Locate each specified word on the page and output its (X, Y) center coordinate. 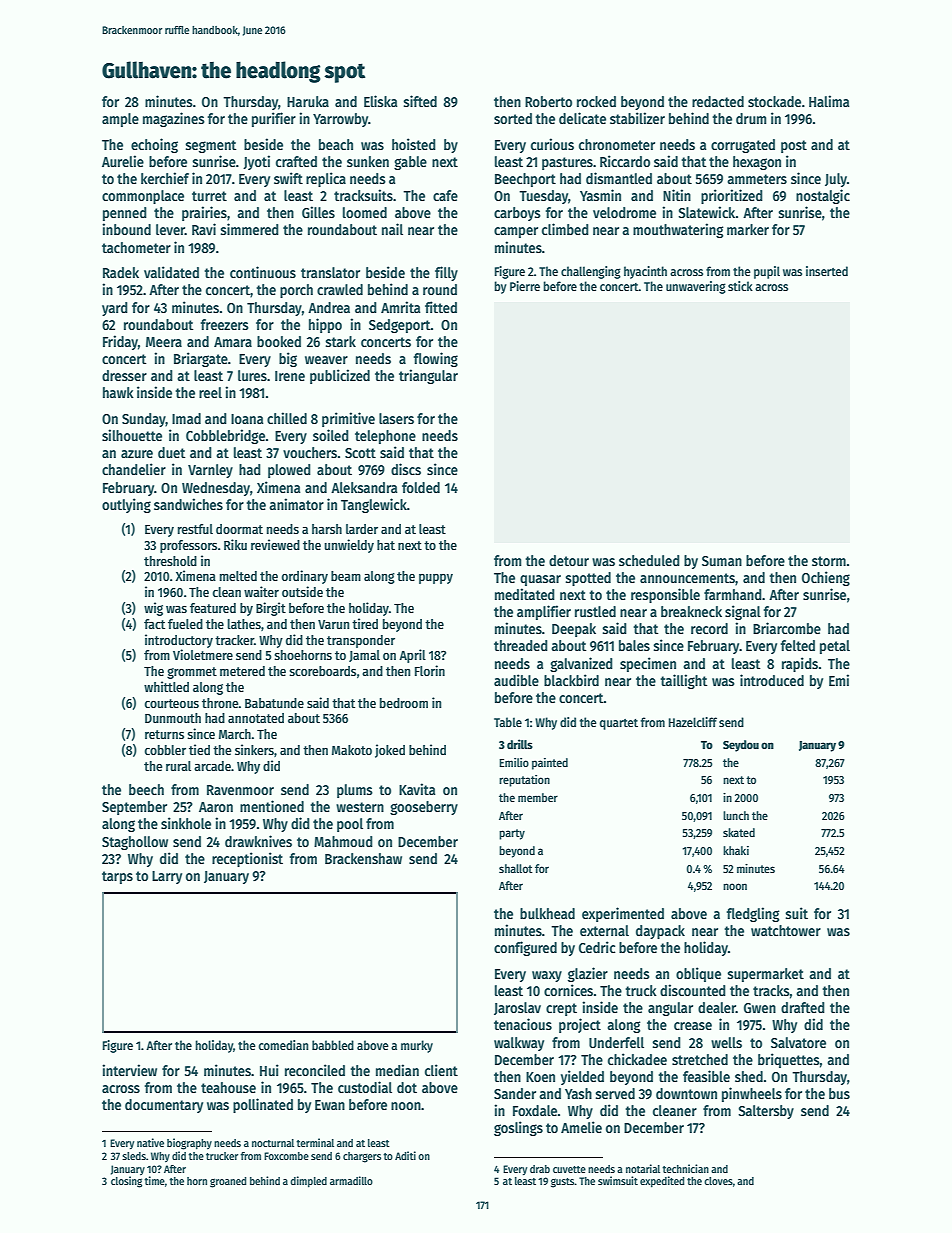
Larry (167, 877)
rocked (596, 101)
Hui (269, 1070)
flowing (436, 359)
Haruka (308, 101)
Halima (829, 101)
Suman (722, 561)
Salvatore (798, 1042)
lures (252, 375)
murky (417, 1046)
